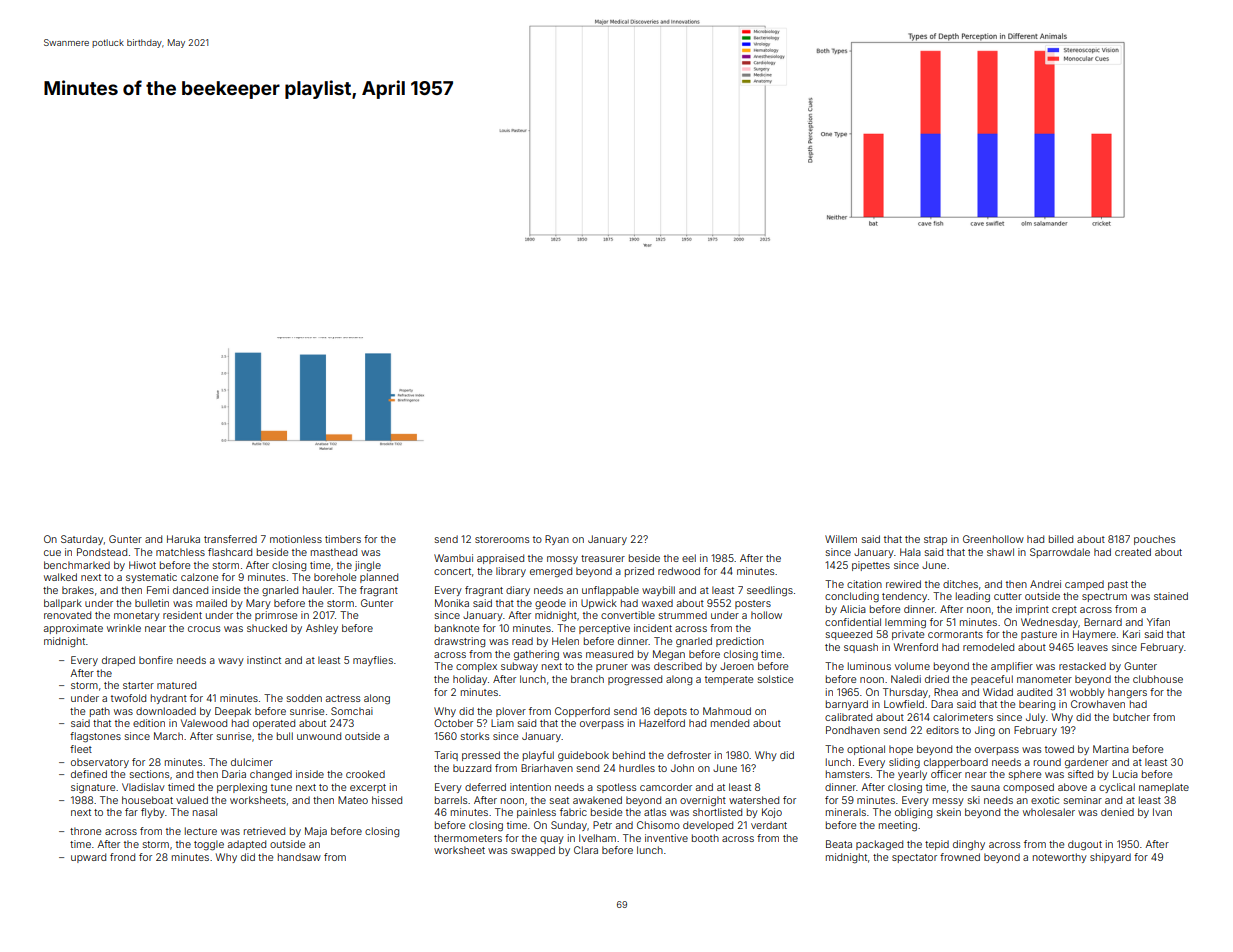 Image resolution: width=1233 pixels, height=952 pixels. I want to click on strummed, so click(683, 615).
